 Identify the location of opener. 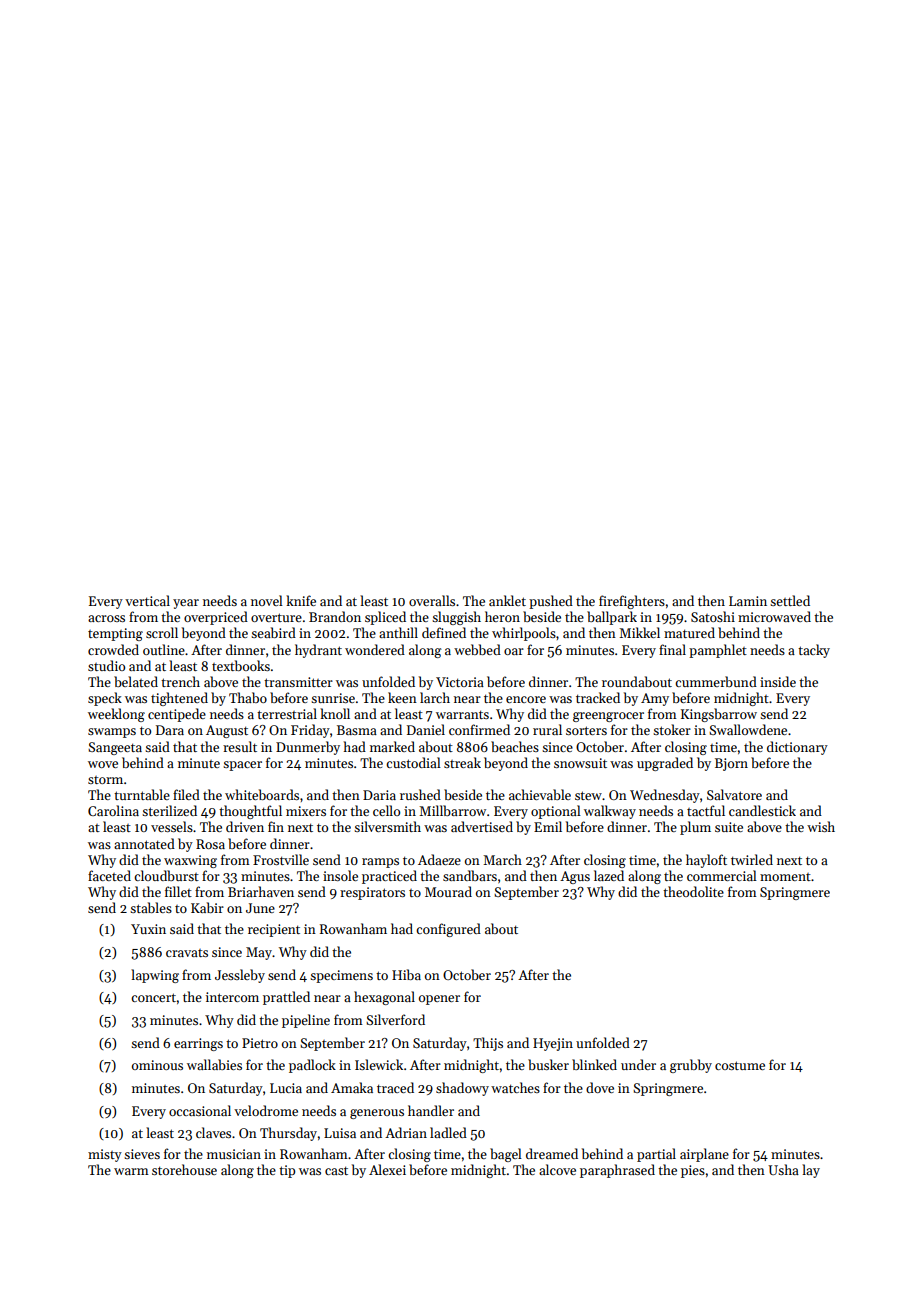
(439, 1000).
